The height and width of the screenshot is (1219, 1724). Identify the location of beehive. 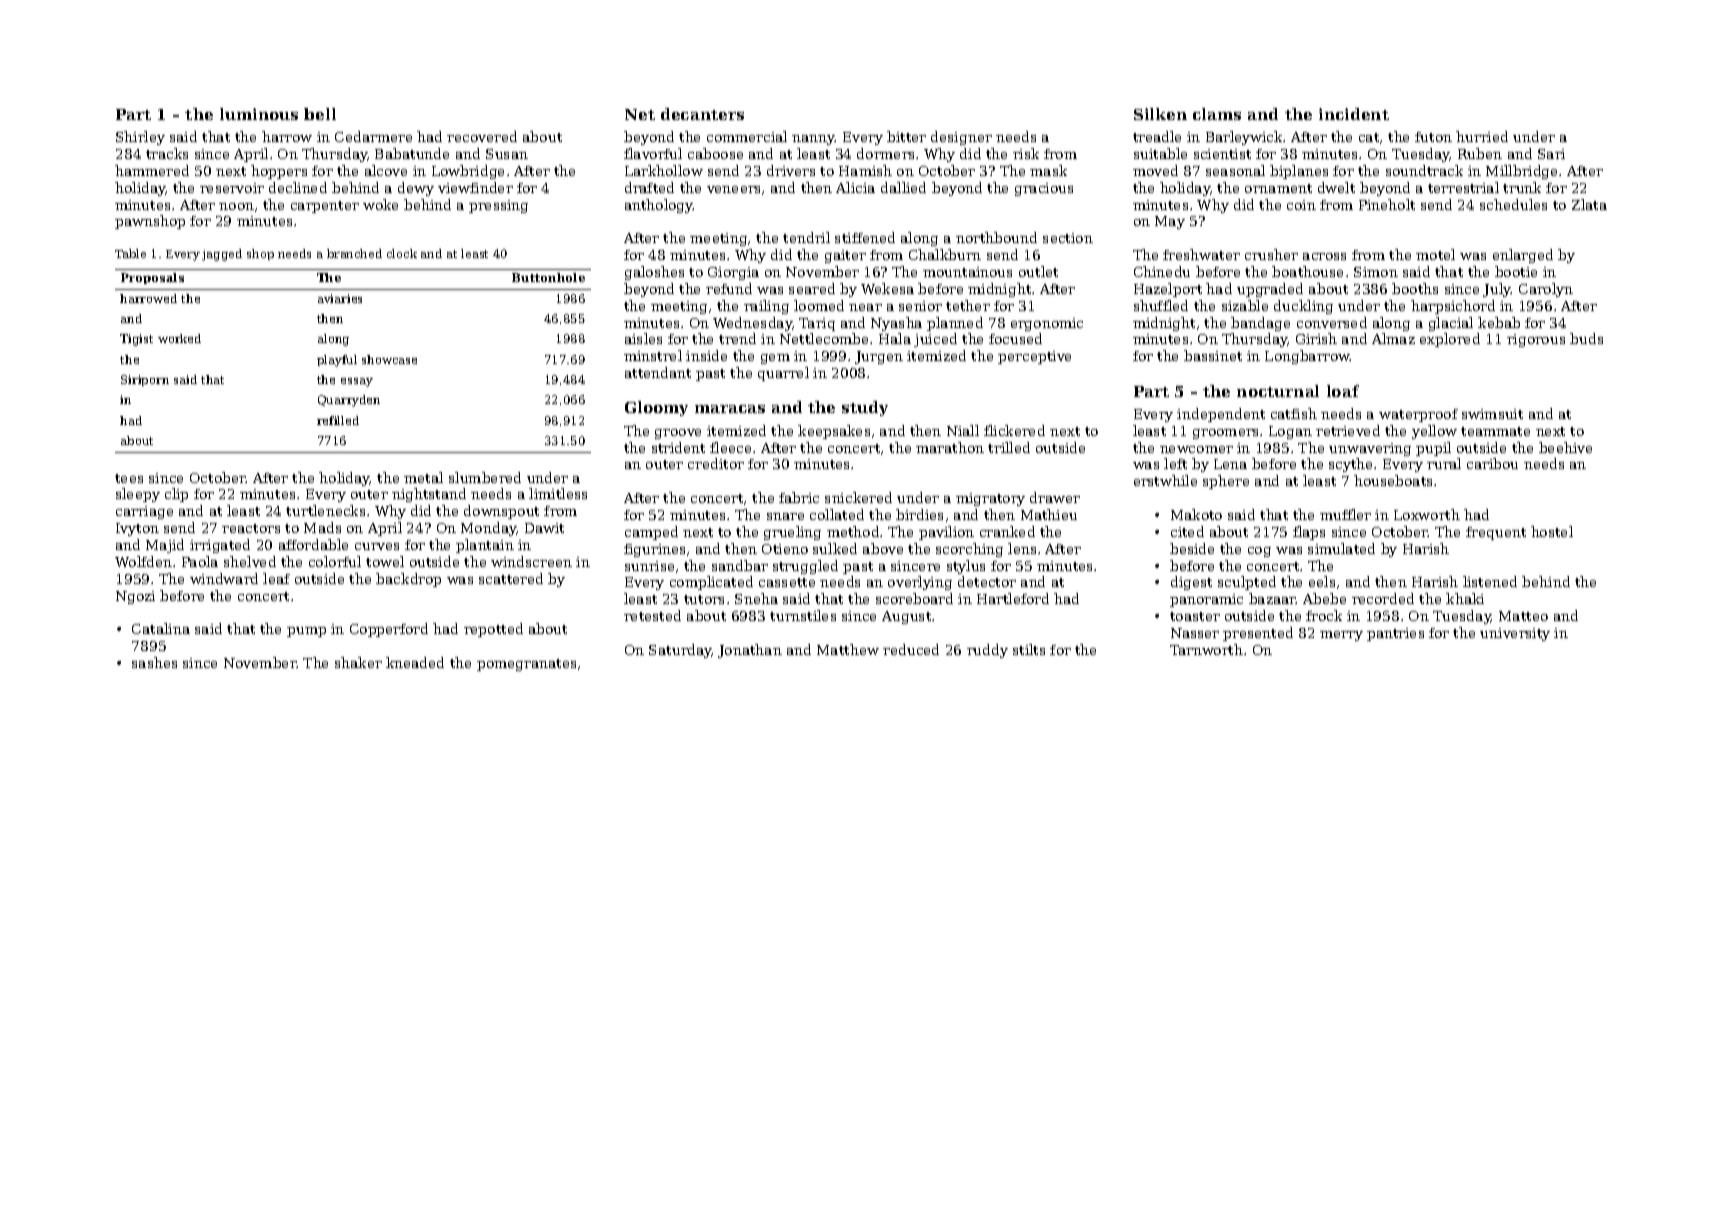
(1565, 447).
